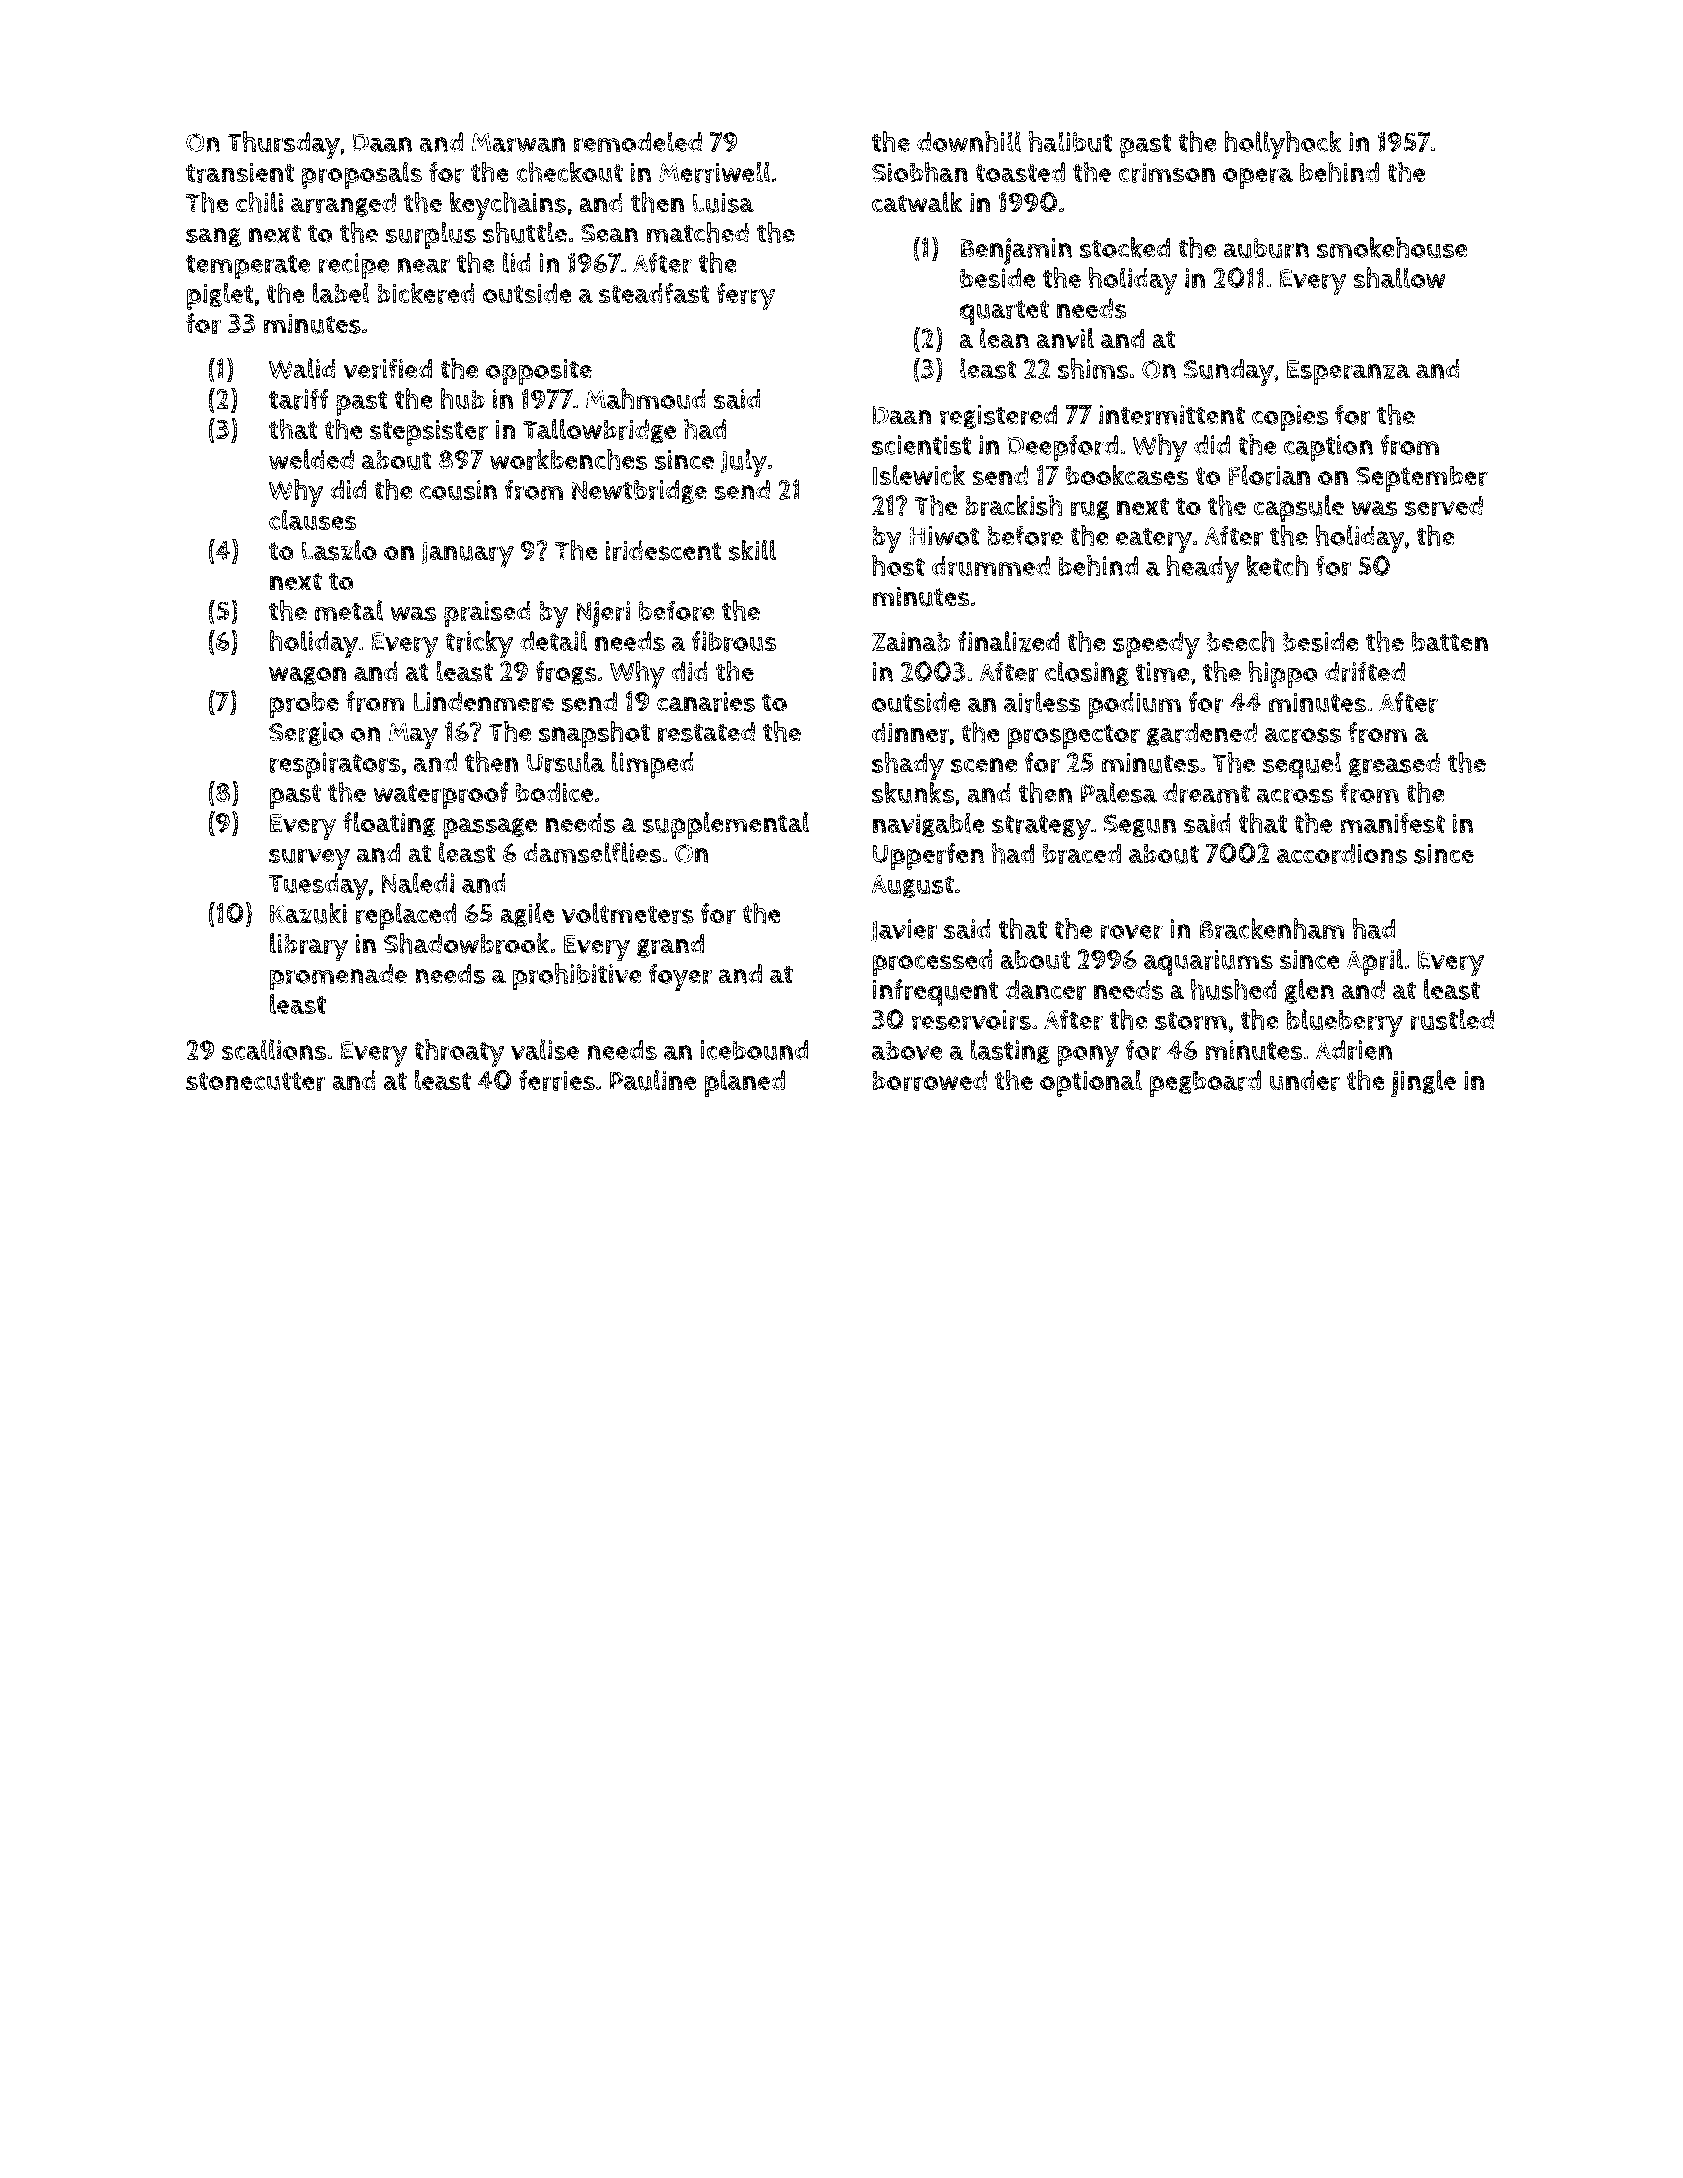  What do you see at coordinates (1283, 145) in the image?
I see `hollyhock` at bounding box center [1283, 145].
